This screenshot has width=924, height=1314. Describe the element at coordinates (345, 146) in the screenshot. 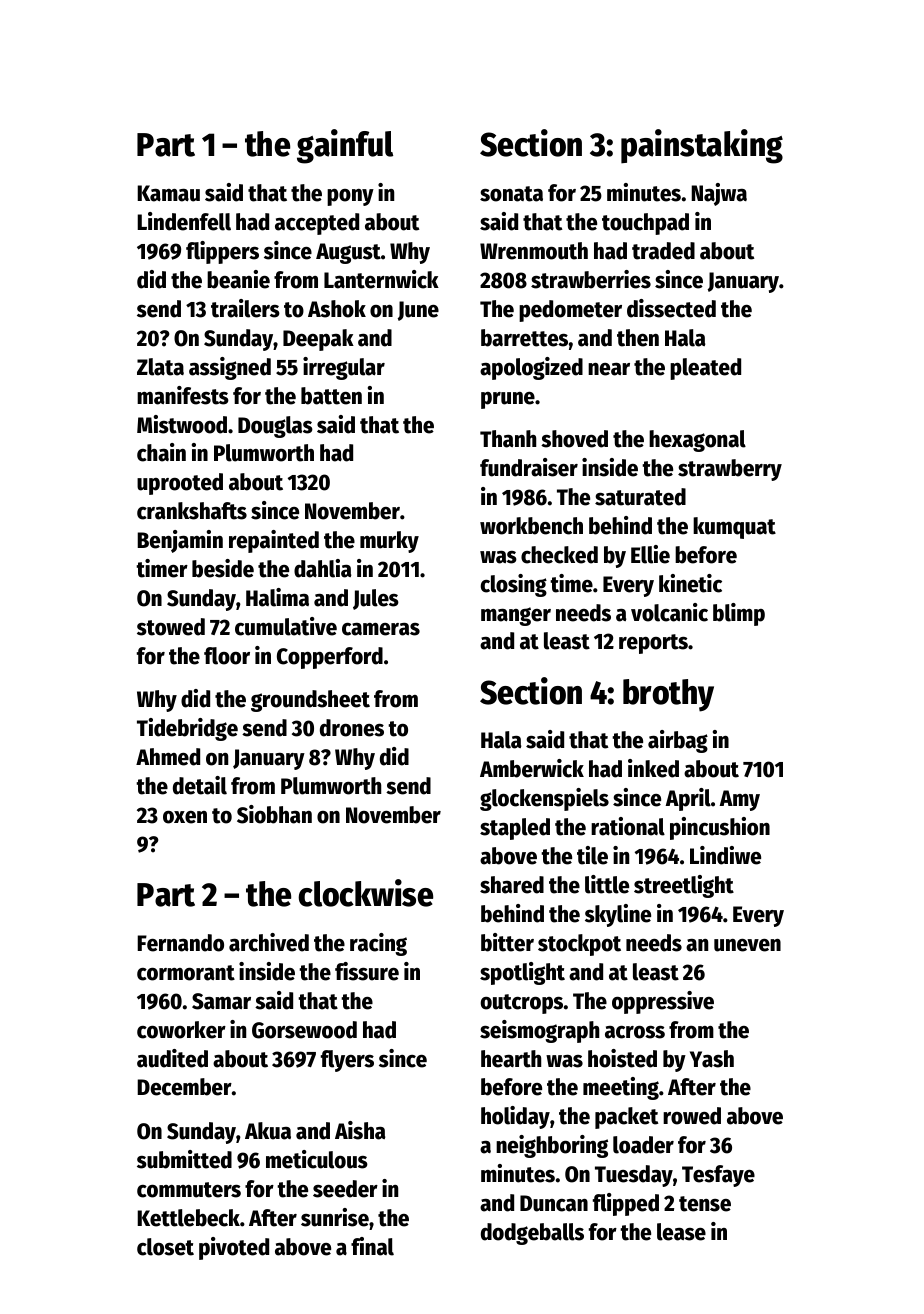

I see `gainful` at that location.
